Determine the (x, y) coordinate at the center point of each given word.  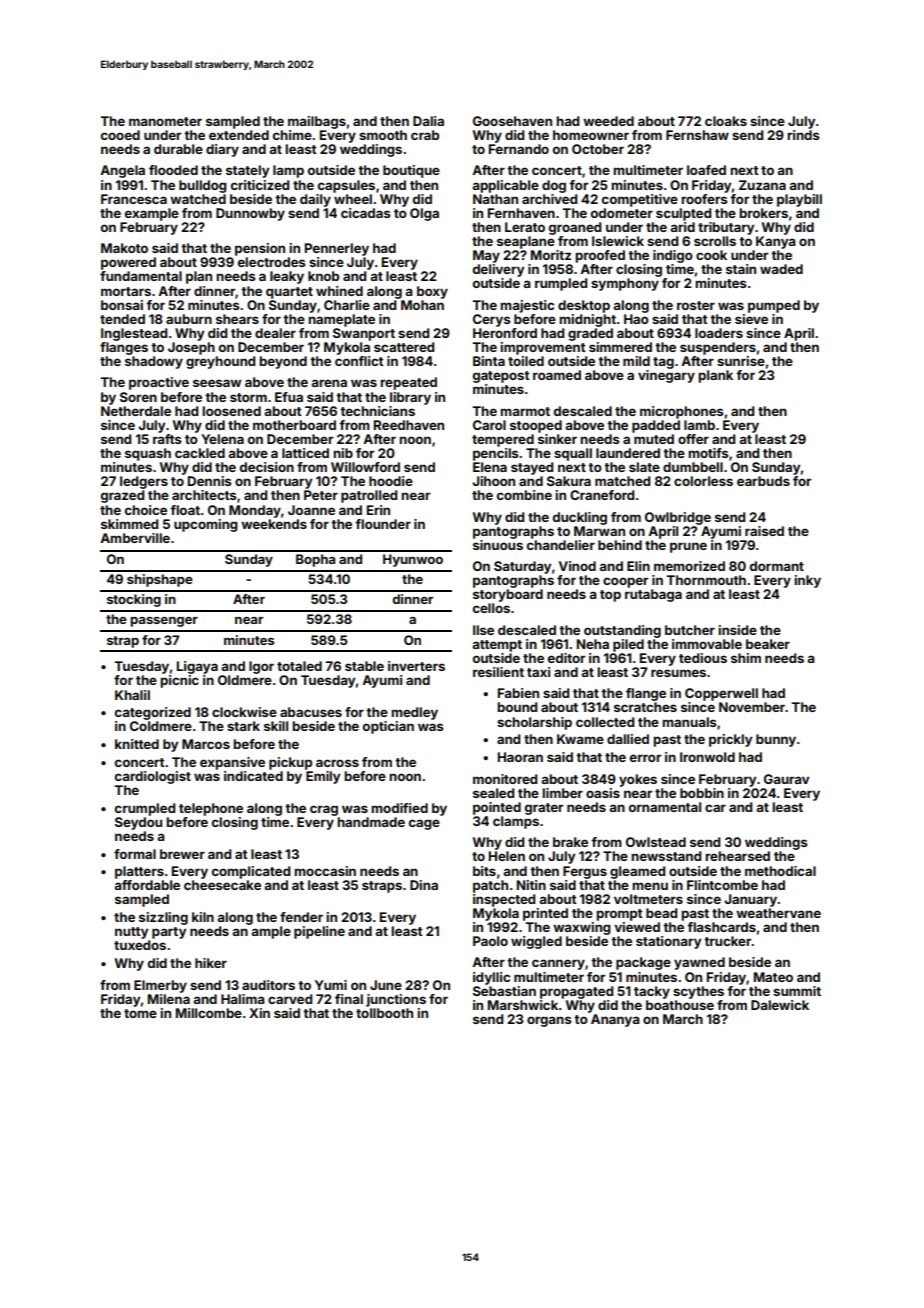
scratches (645, 707)
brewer (182, 854)
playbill (799, 200)
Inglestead (134, 334)
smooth (383, 135)
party (169, 933)
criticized (260, 185)
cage (424, 824)
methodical (780, 871)
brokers (763, 213)
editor (566, 658)
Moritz (551, 255)
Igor (261, 667)
